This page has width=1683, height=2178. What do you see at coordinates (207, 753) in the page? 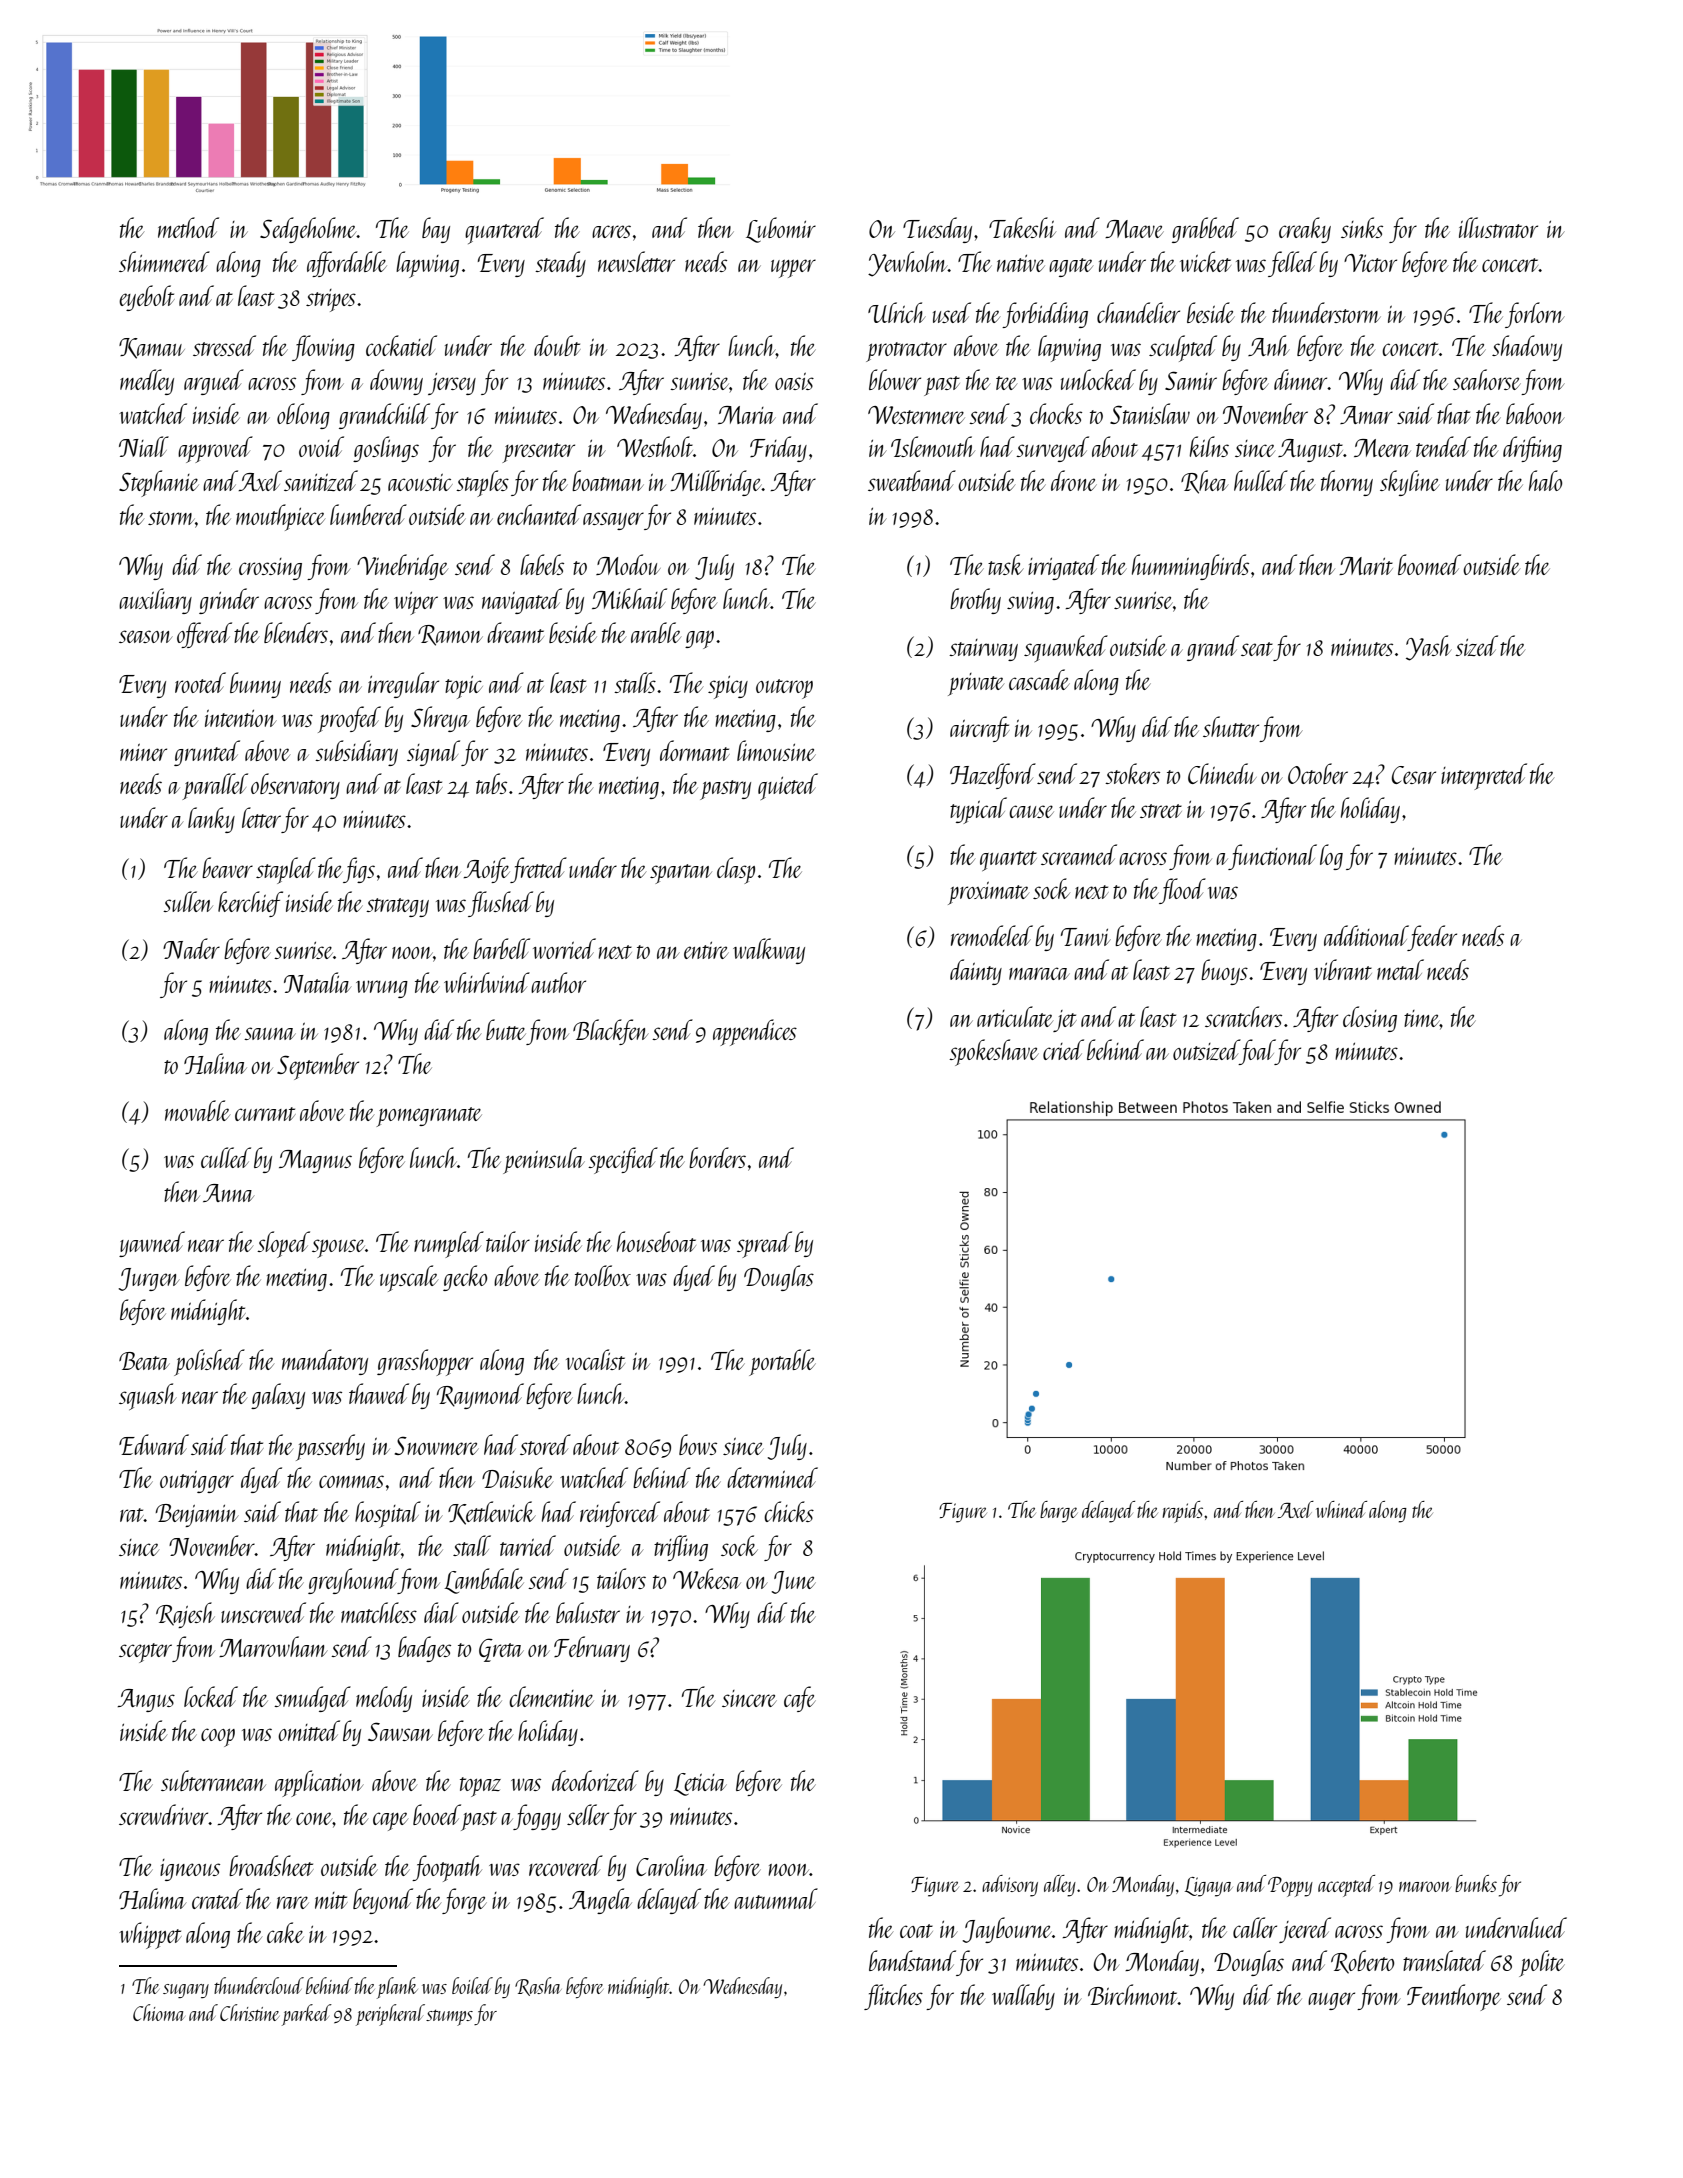
I see `grunted` at bounding box center [207, 753].
